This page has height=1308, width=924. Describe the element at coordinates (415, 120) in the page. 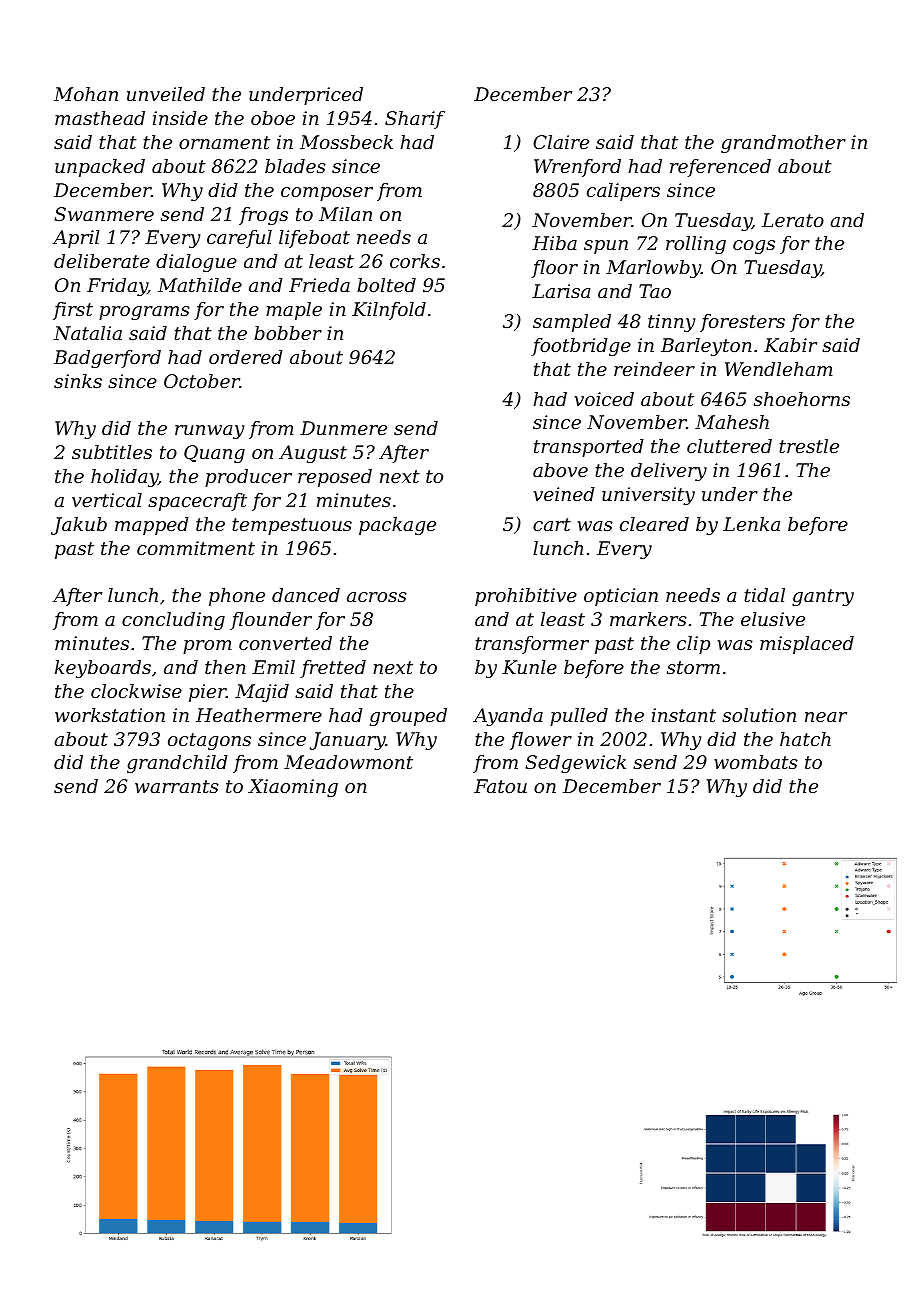

I see `Sharif` at that location.
